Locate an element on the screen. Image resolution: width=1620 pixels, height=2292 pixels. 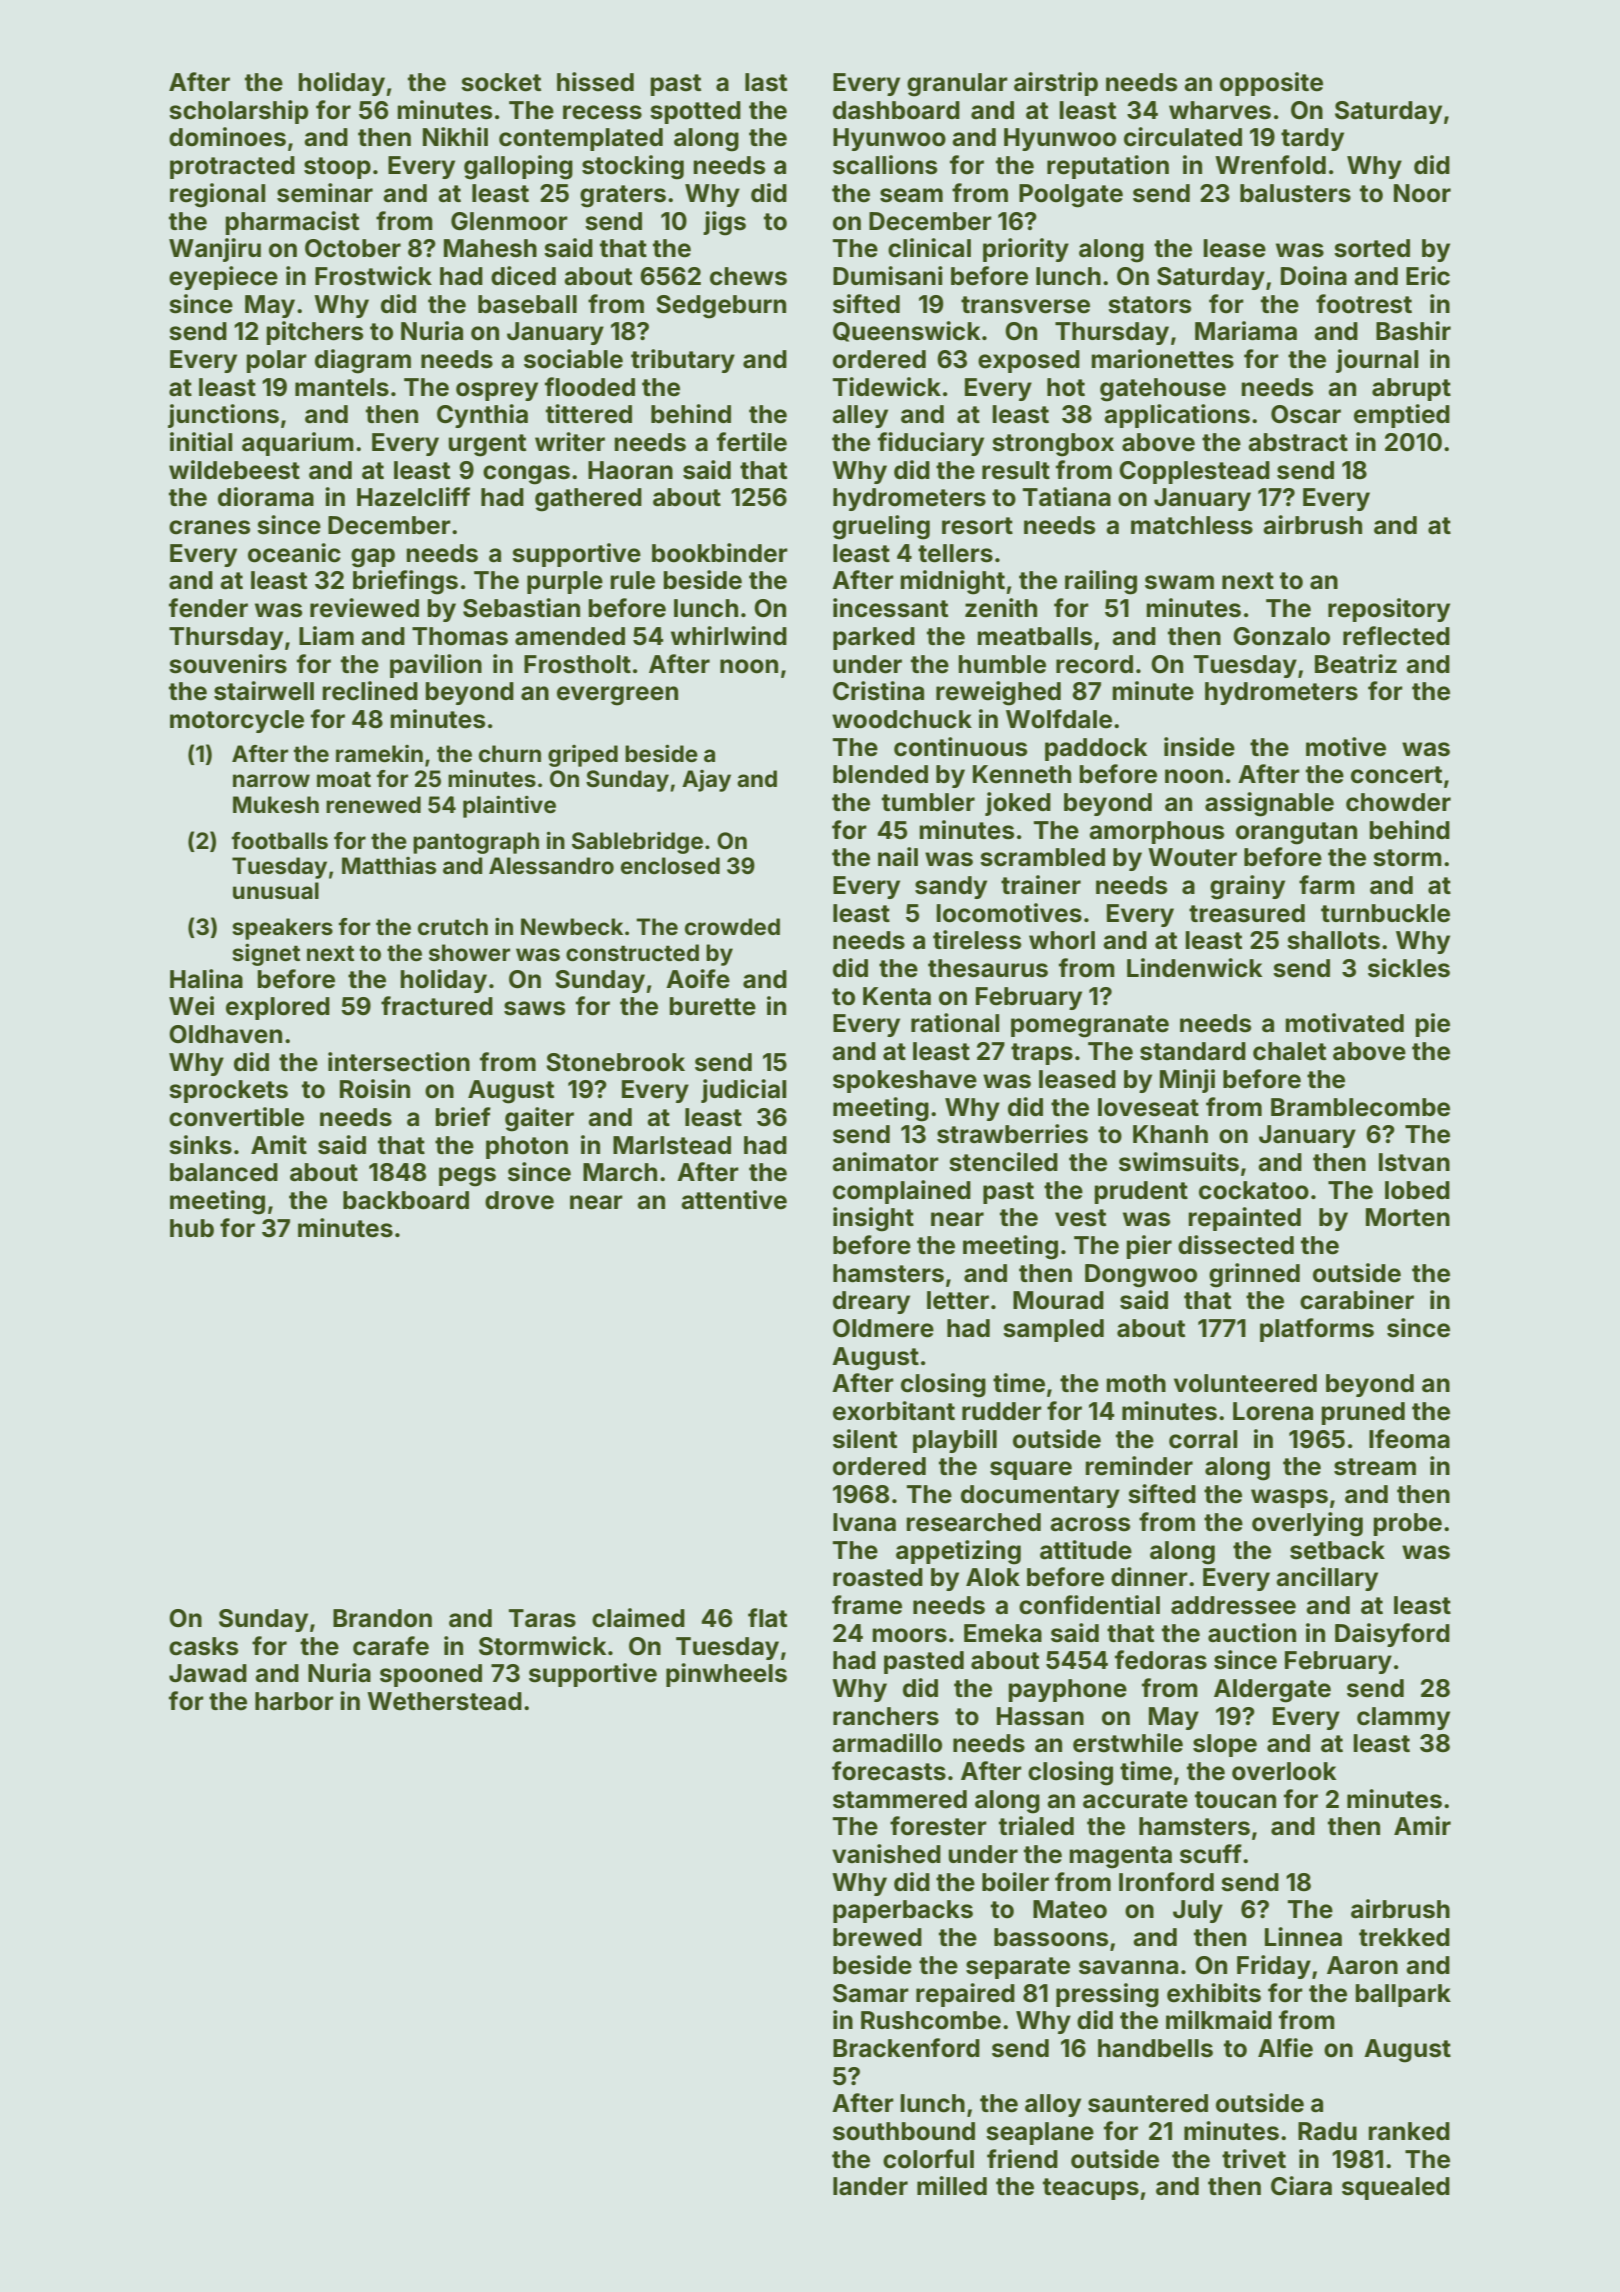
pavilion is located at coordinates (436, 666).
